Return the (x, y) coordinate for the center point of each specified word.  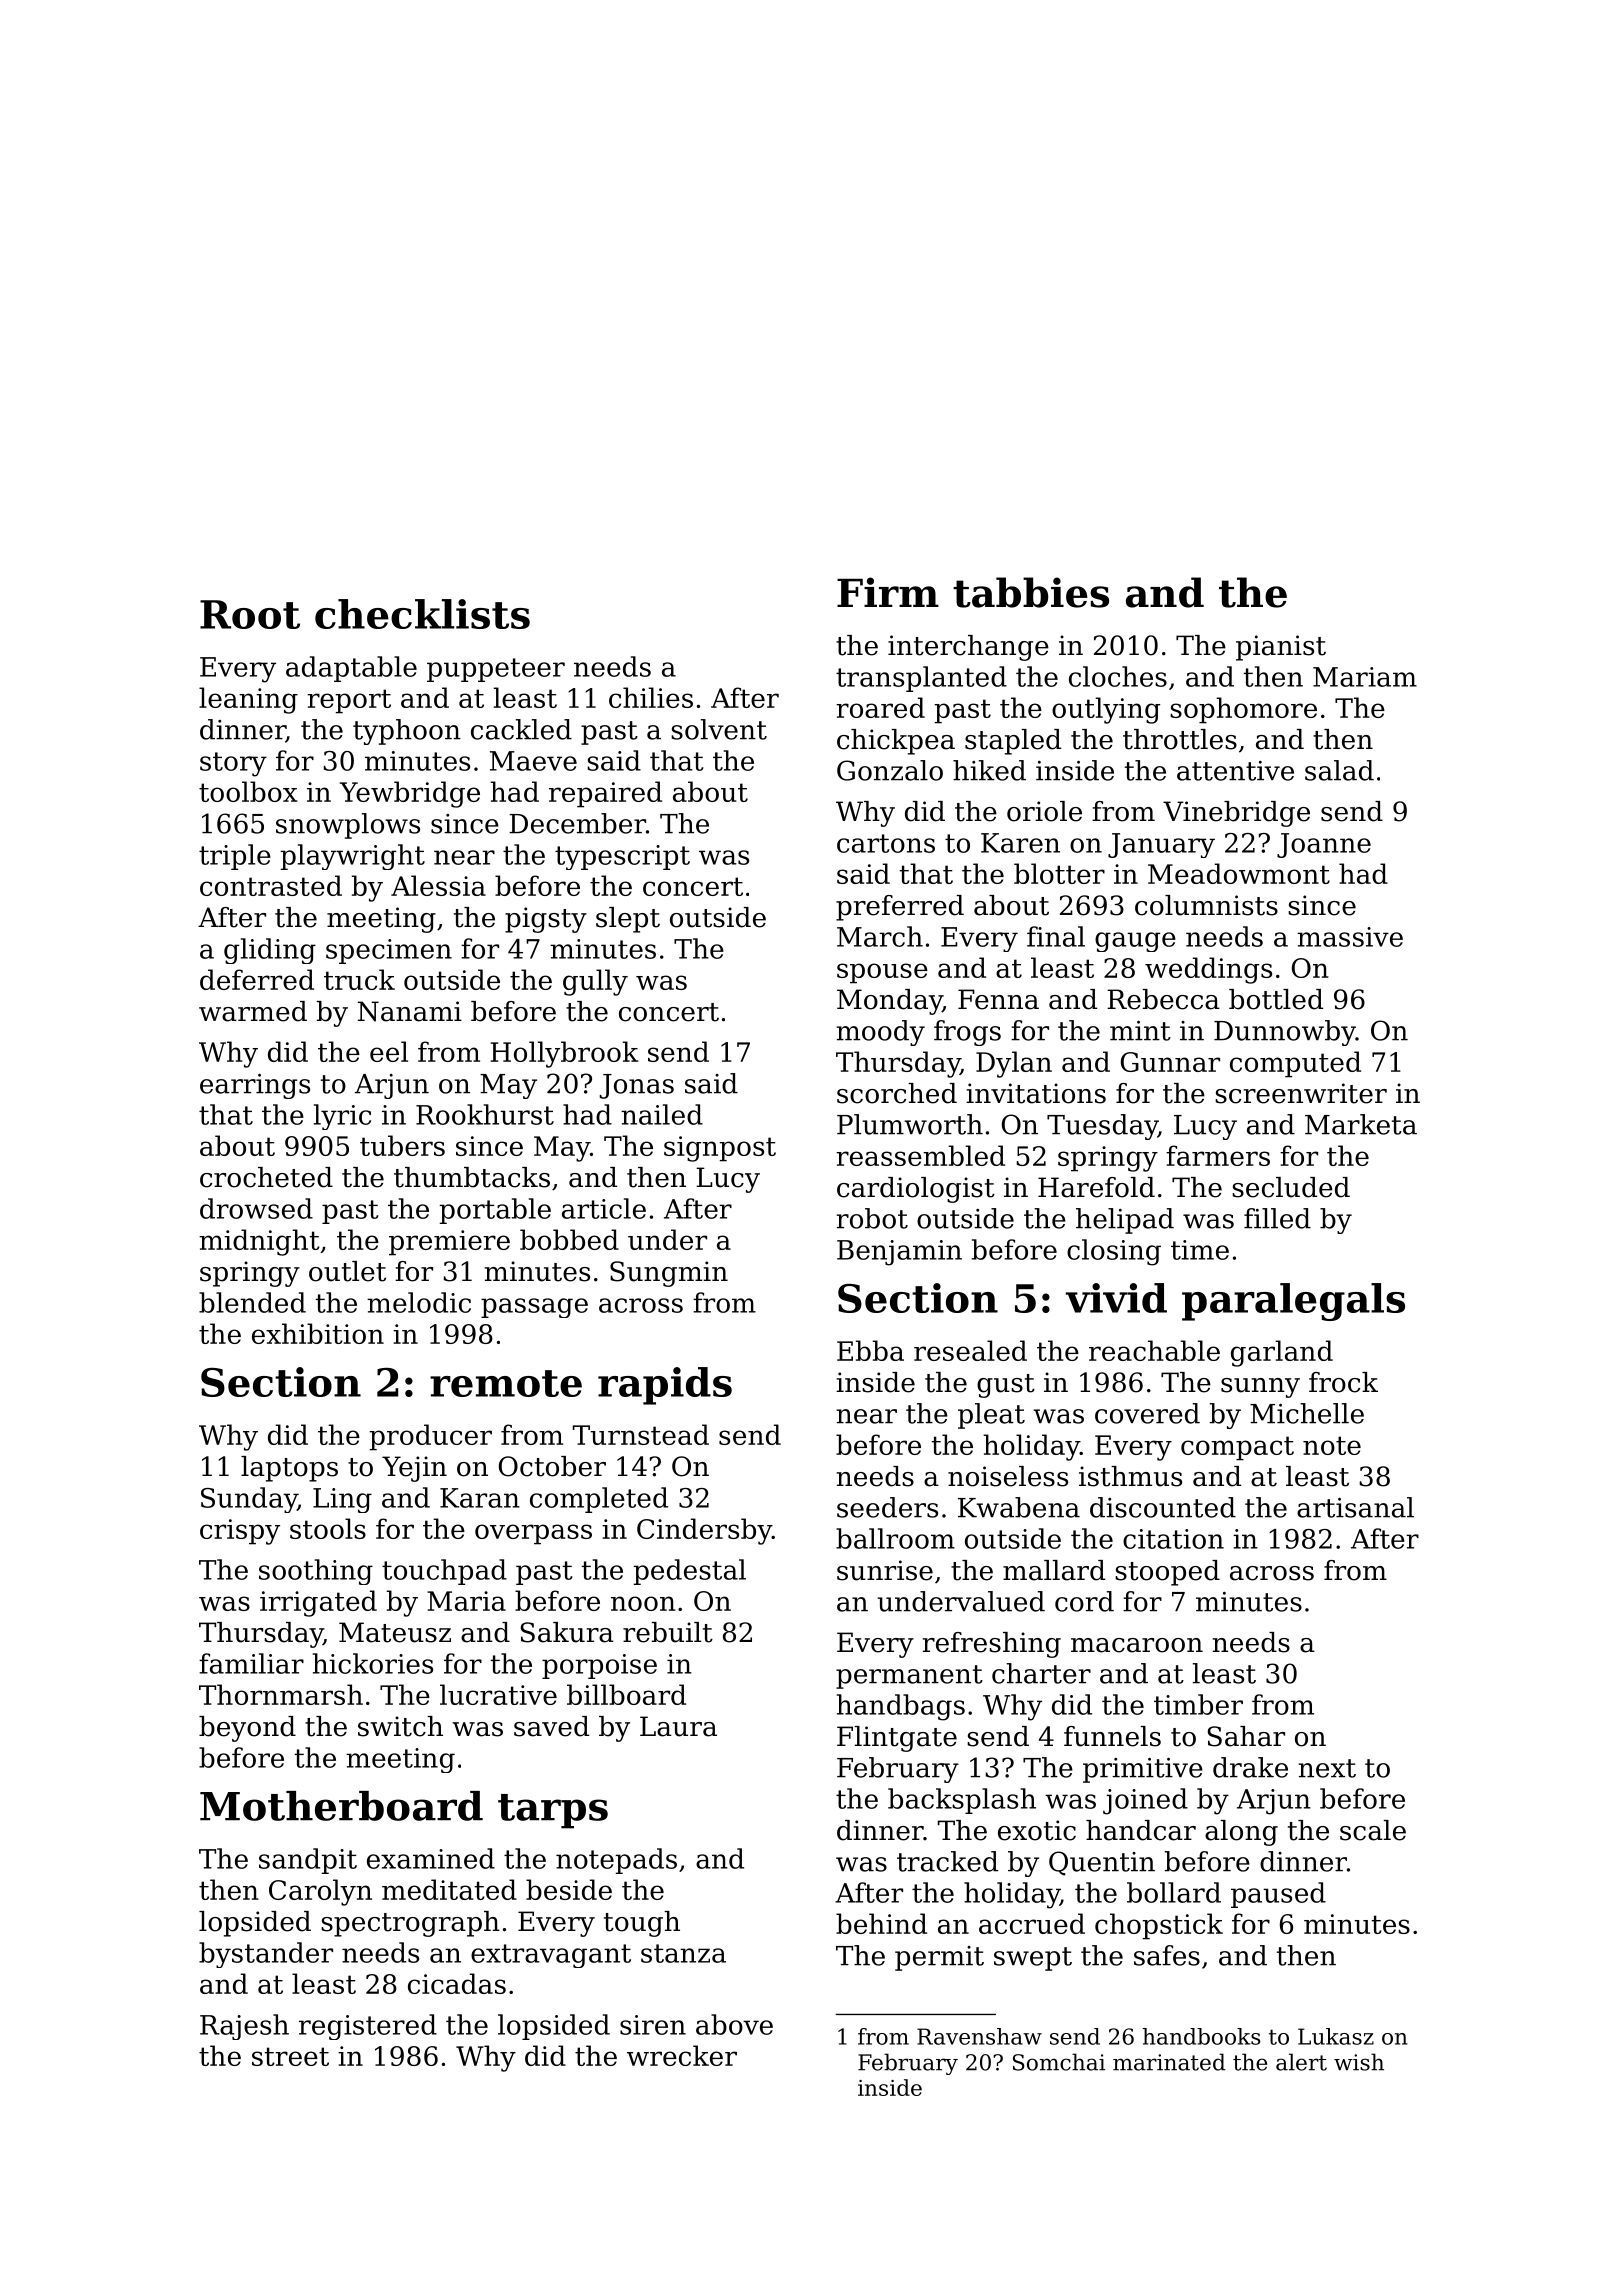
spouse (882, 973)
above (734, 2024)
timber (1198, 1704)
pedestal (690, 1572)
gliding (270, 951)
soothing (316, 1572)
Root (250, 614)
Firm (888, 592)
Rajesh (244, 2027)
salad (1339, 770)
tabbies (1031, 592)
